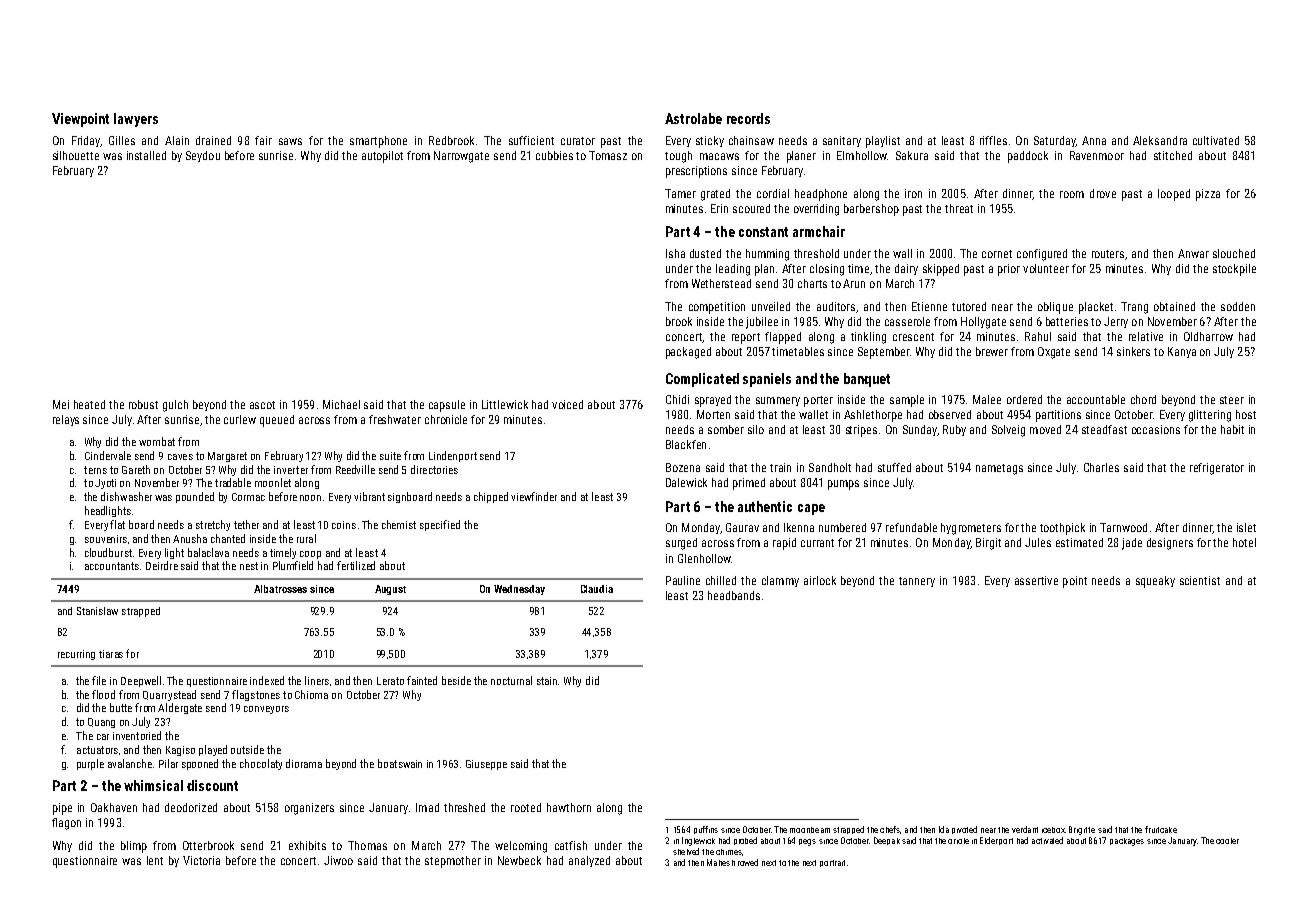 The height and width of the screenshot is (924, 1308). What do you see at coordinates (767, 380) in the screenshot?
I see `spaniels` at bounding box center [767, 380].
